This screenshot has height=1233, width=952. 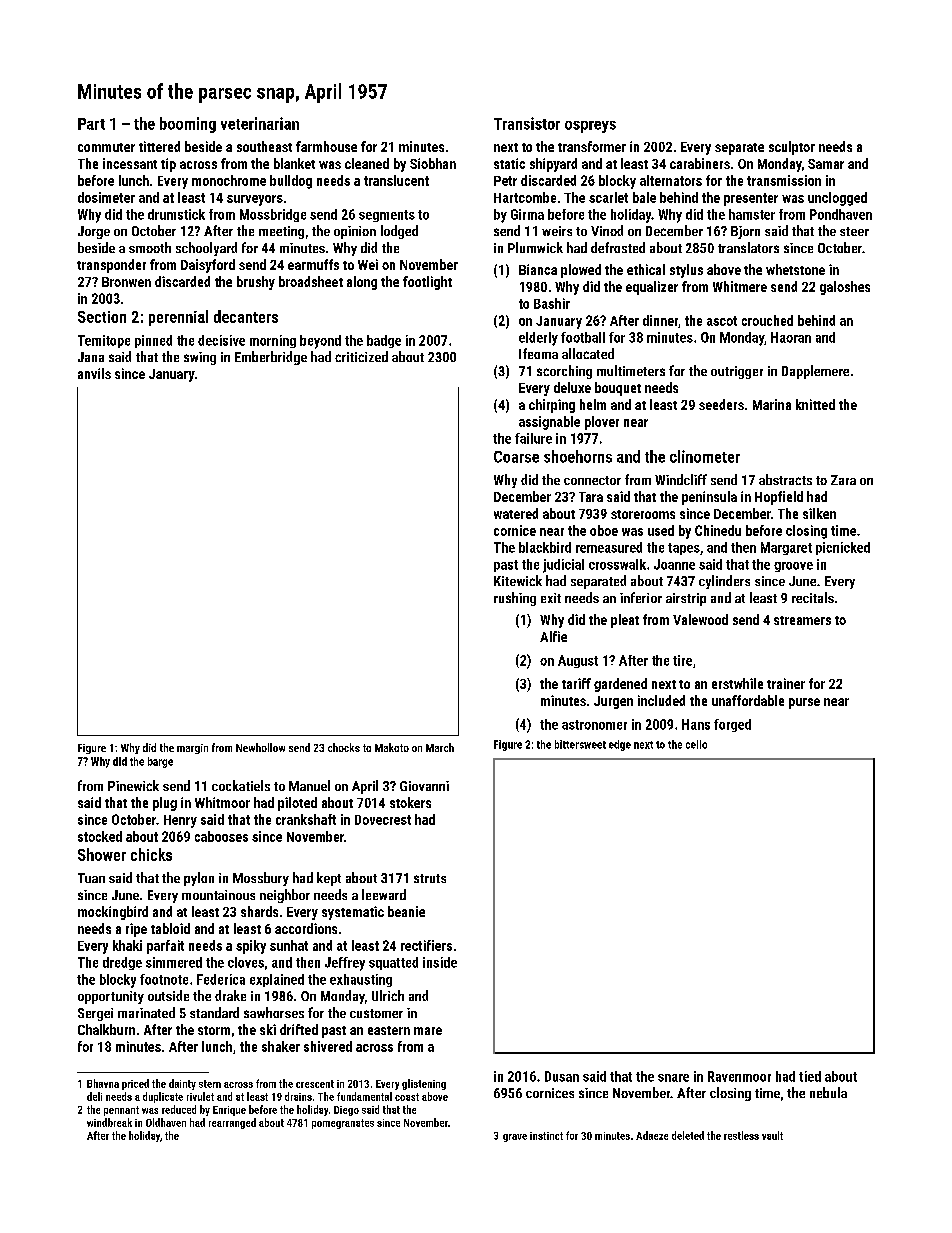 What do you see at coordinates (277, 980) in the screenshot?
I see `explained` at bounding box center [277, 980].
